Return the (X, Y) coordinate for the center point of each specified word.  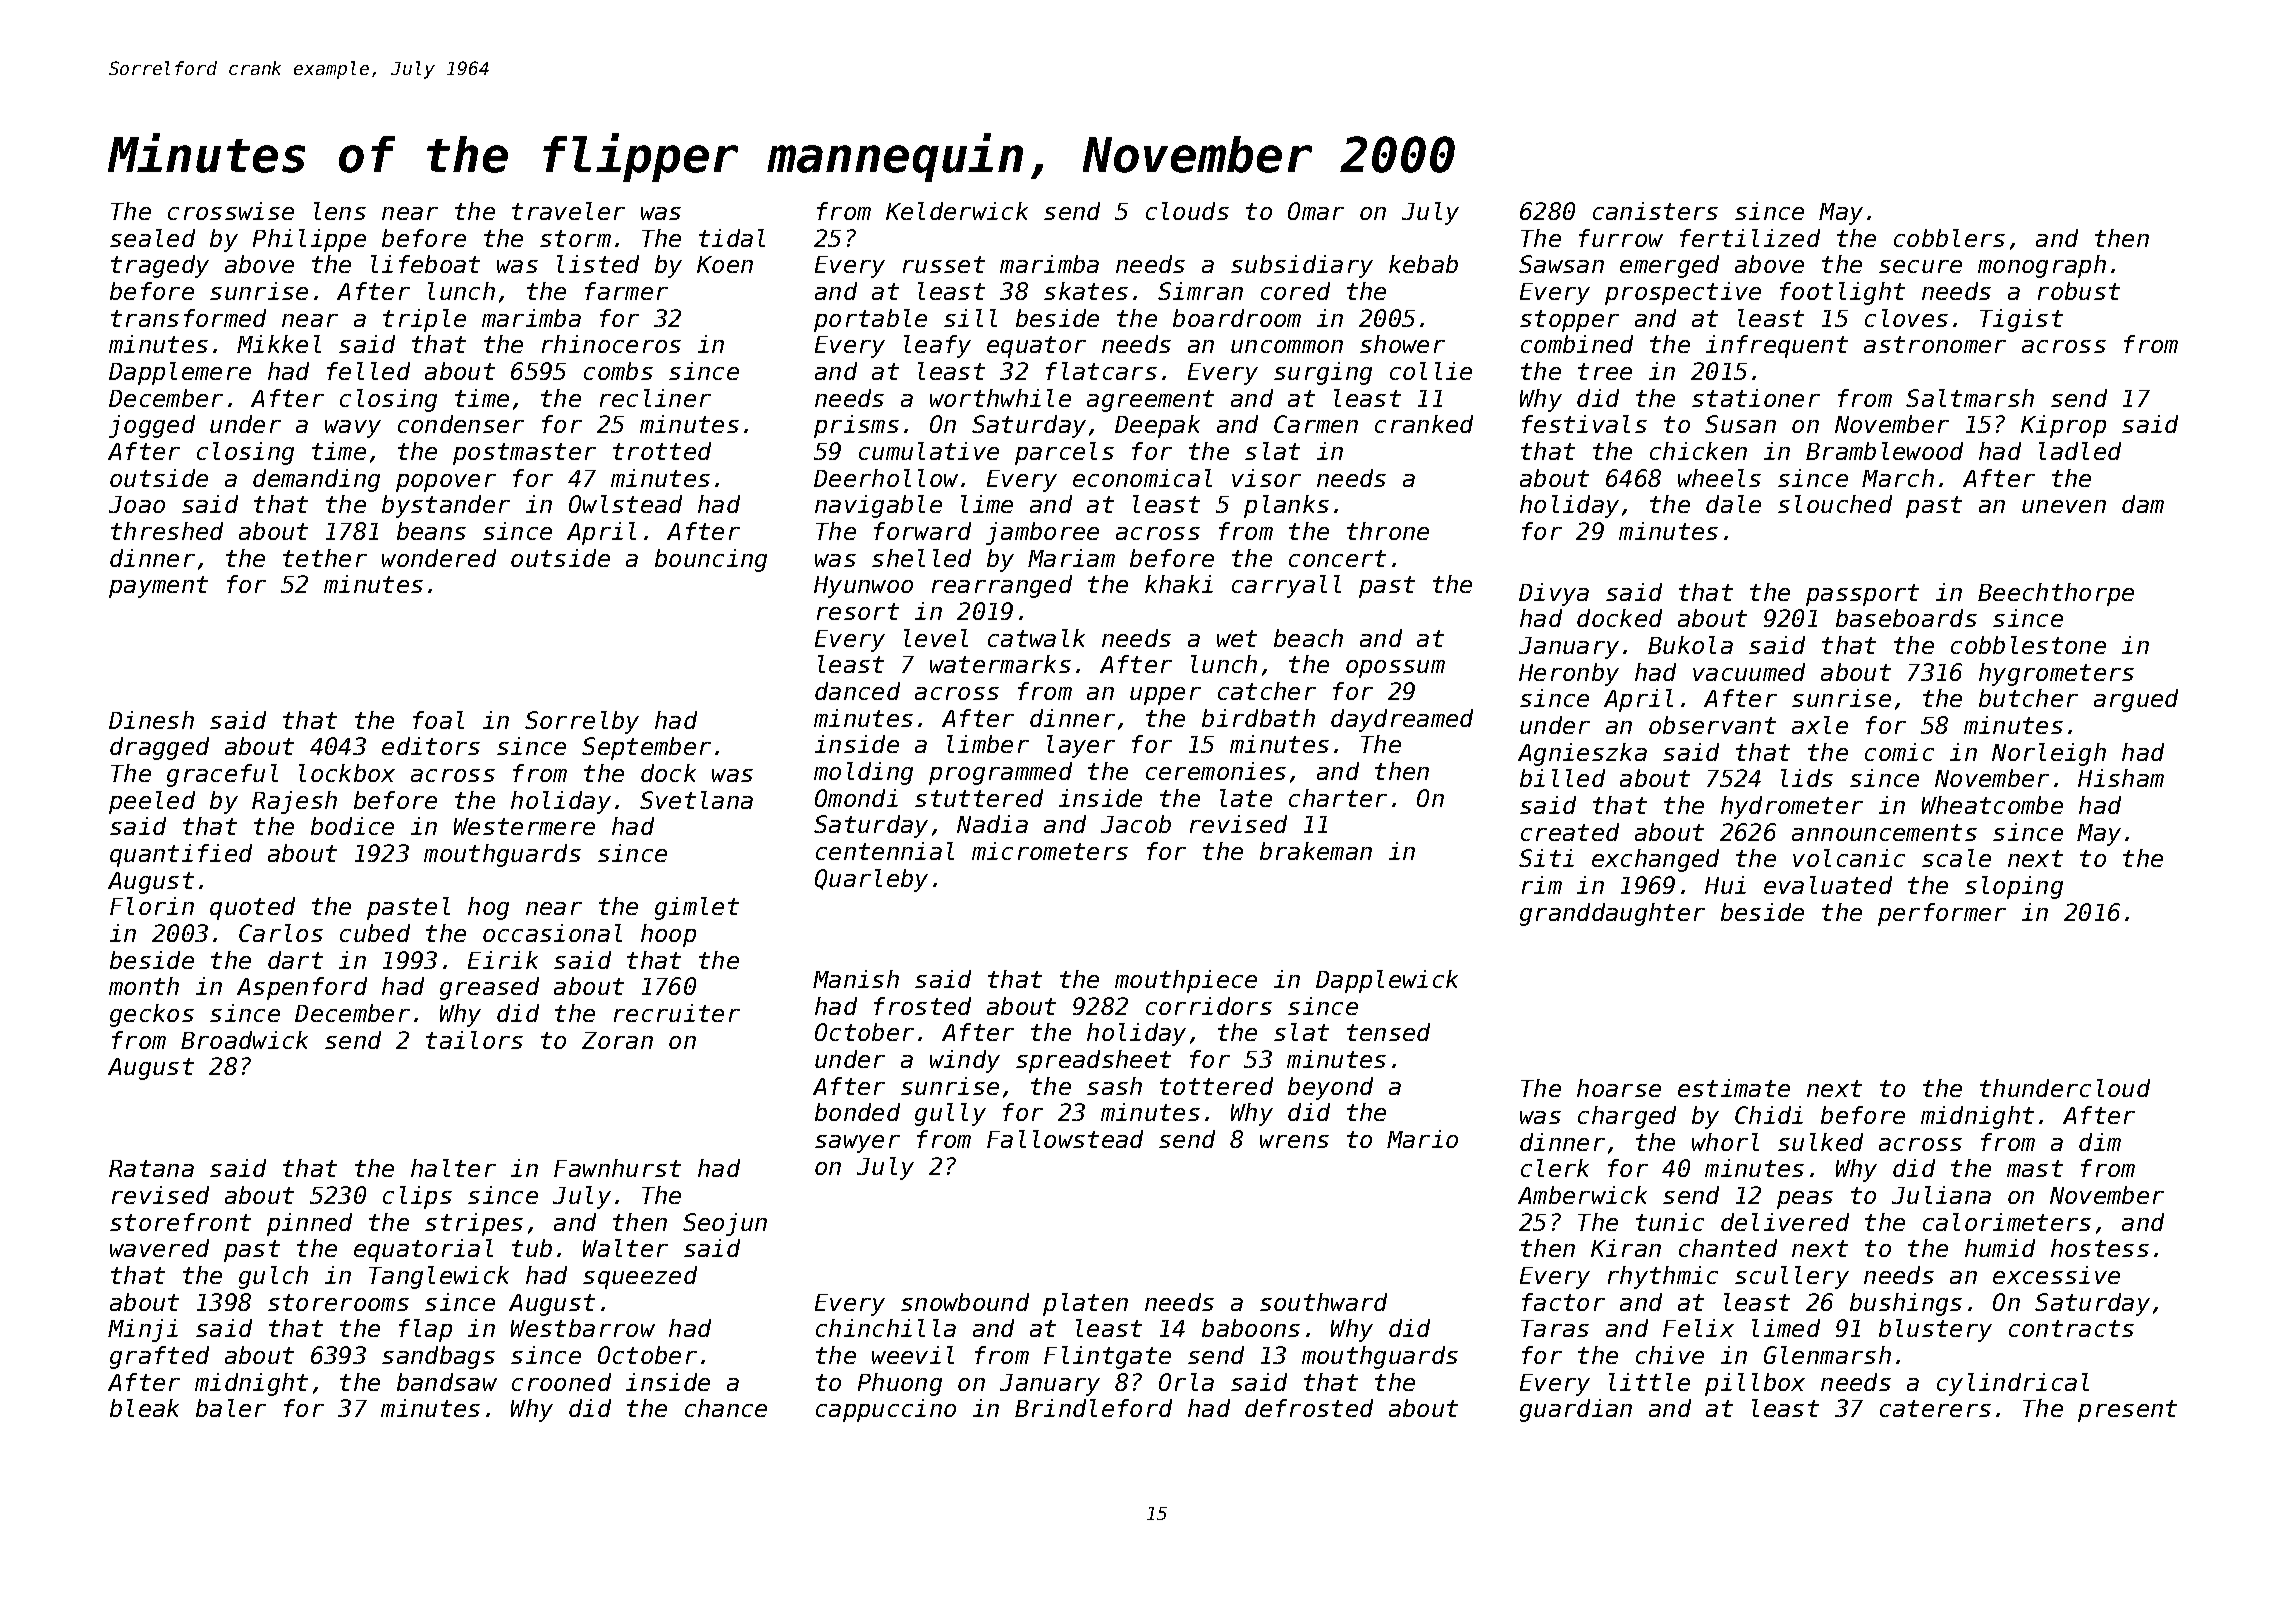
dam (2143, 504)
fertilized (1750, 238)
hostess (2100, 1248)
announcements (1884, 832)
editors (431, 746)
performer (1942, 914)
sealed (152, 238)
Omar (1316, 211)
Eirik (503, 960)
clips (417, 1197)
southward (1323, 1302)
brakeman (1316, 851)
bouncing (711, 560)
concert (1337, 558)
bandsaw (447, 1382)
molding (863, 773)
